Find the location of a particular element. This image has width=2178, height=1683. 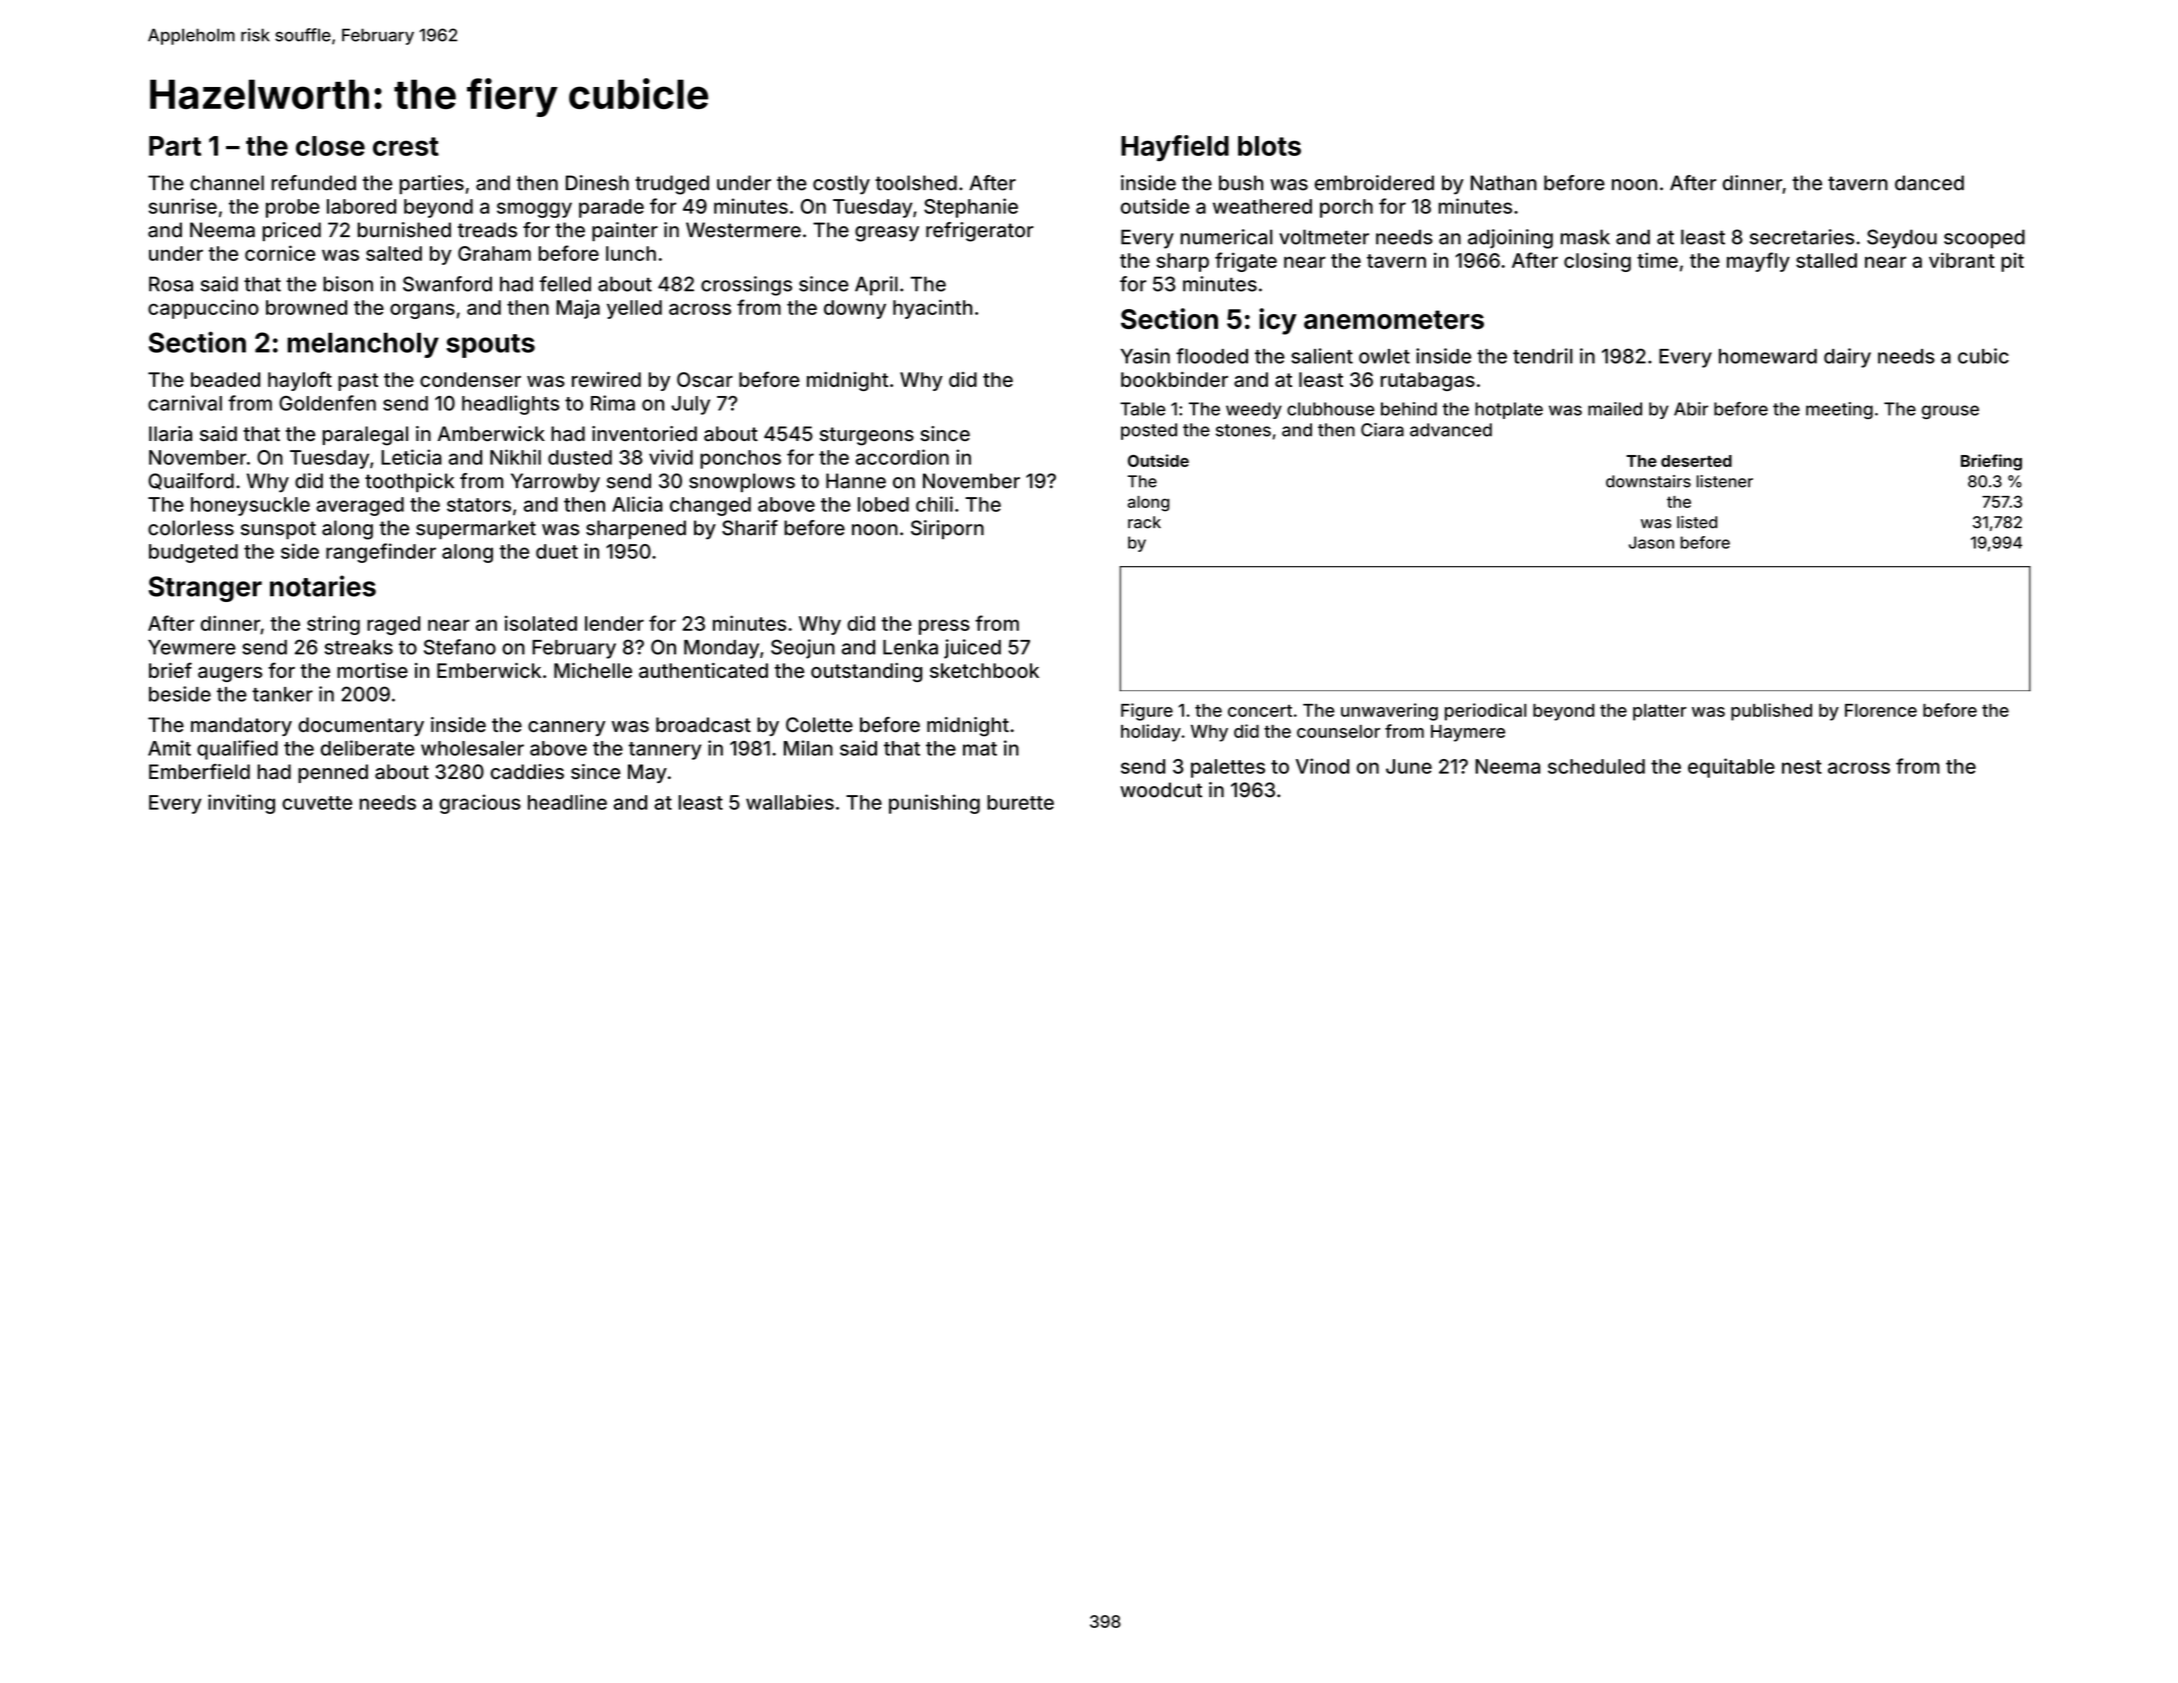

nest is located at coordinates (1802, 767).
